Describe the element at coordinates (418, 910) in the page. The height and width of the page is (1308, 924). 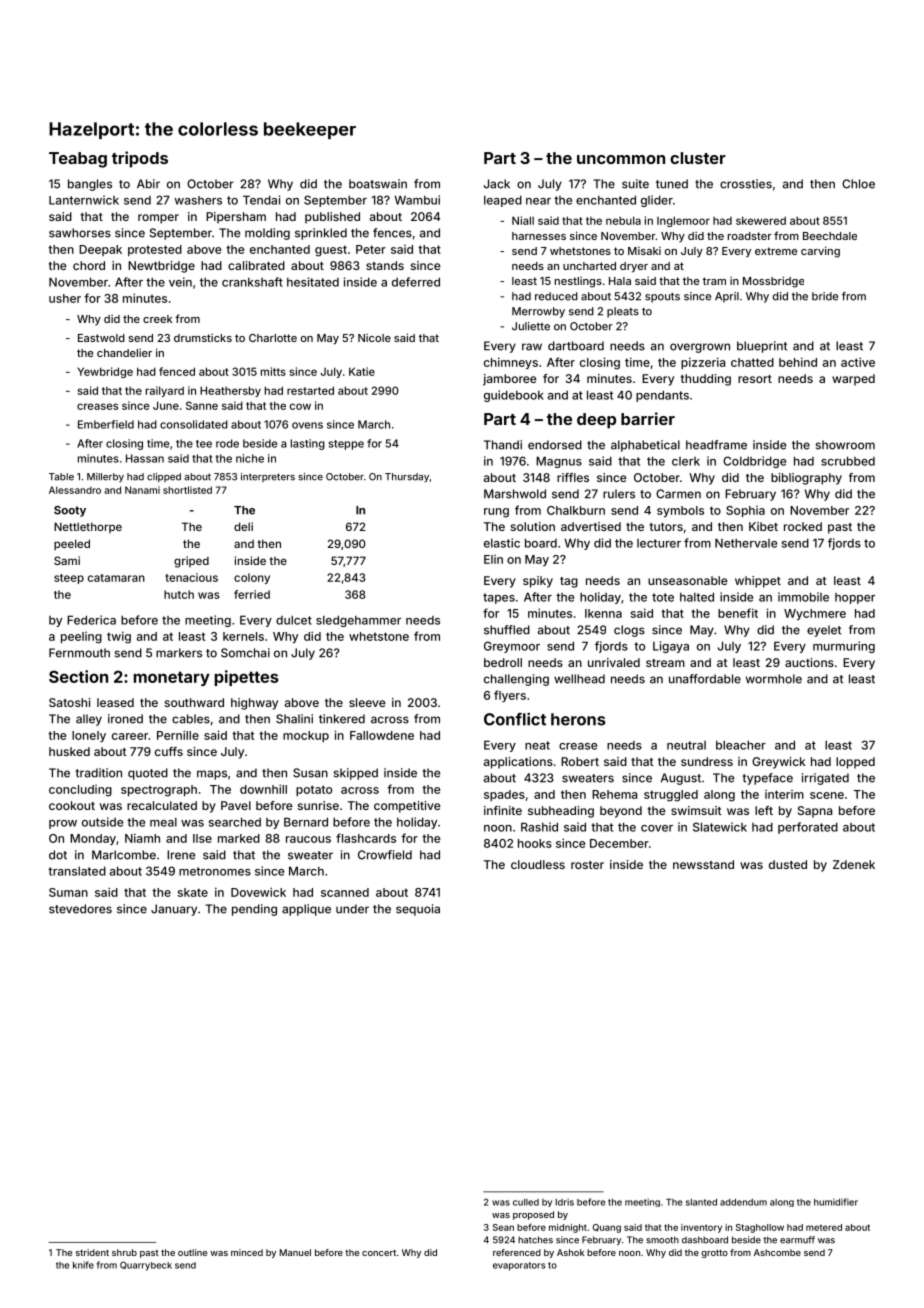
I see `sequoia` at that location.
